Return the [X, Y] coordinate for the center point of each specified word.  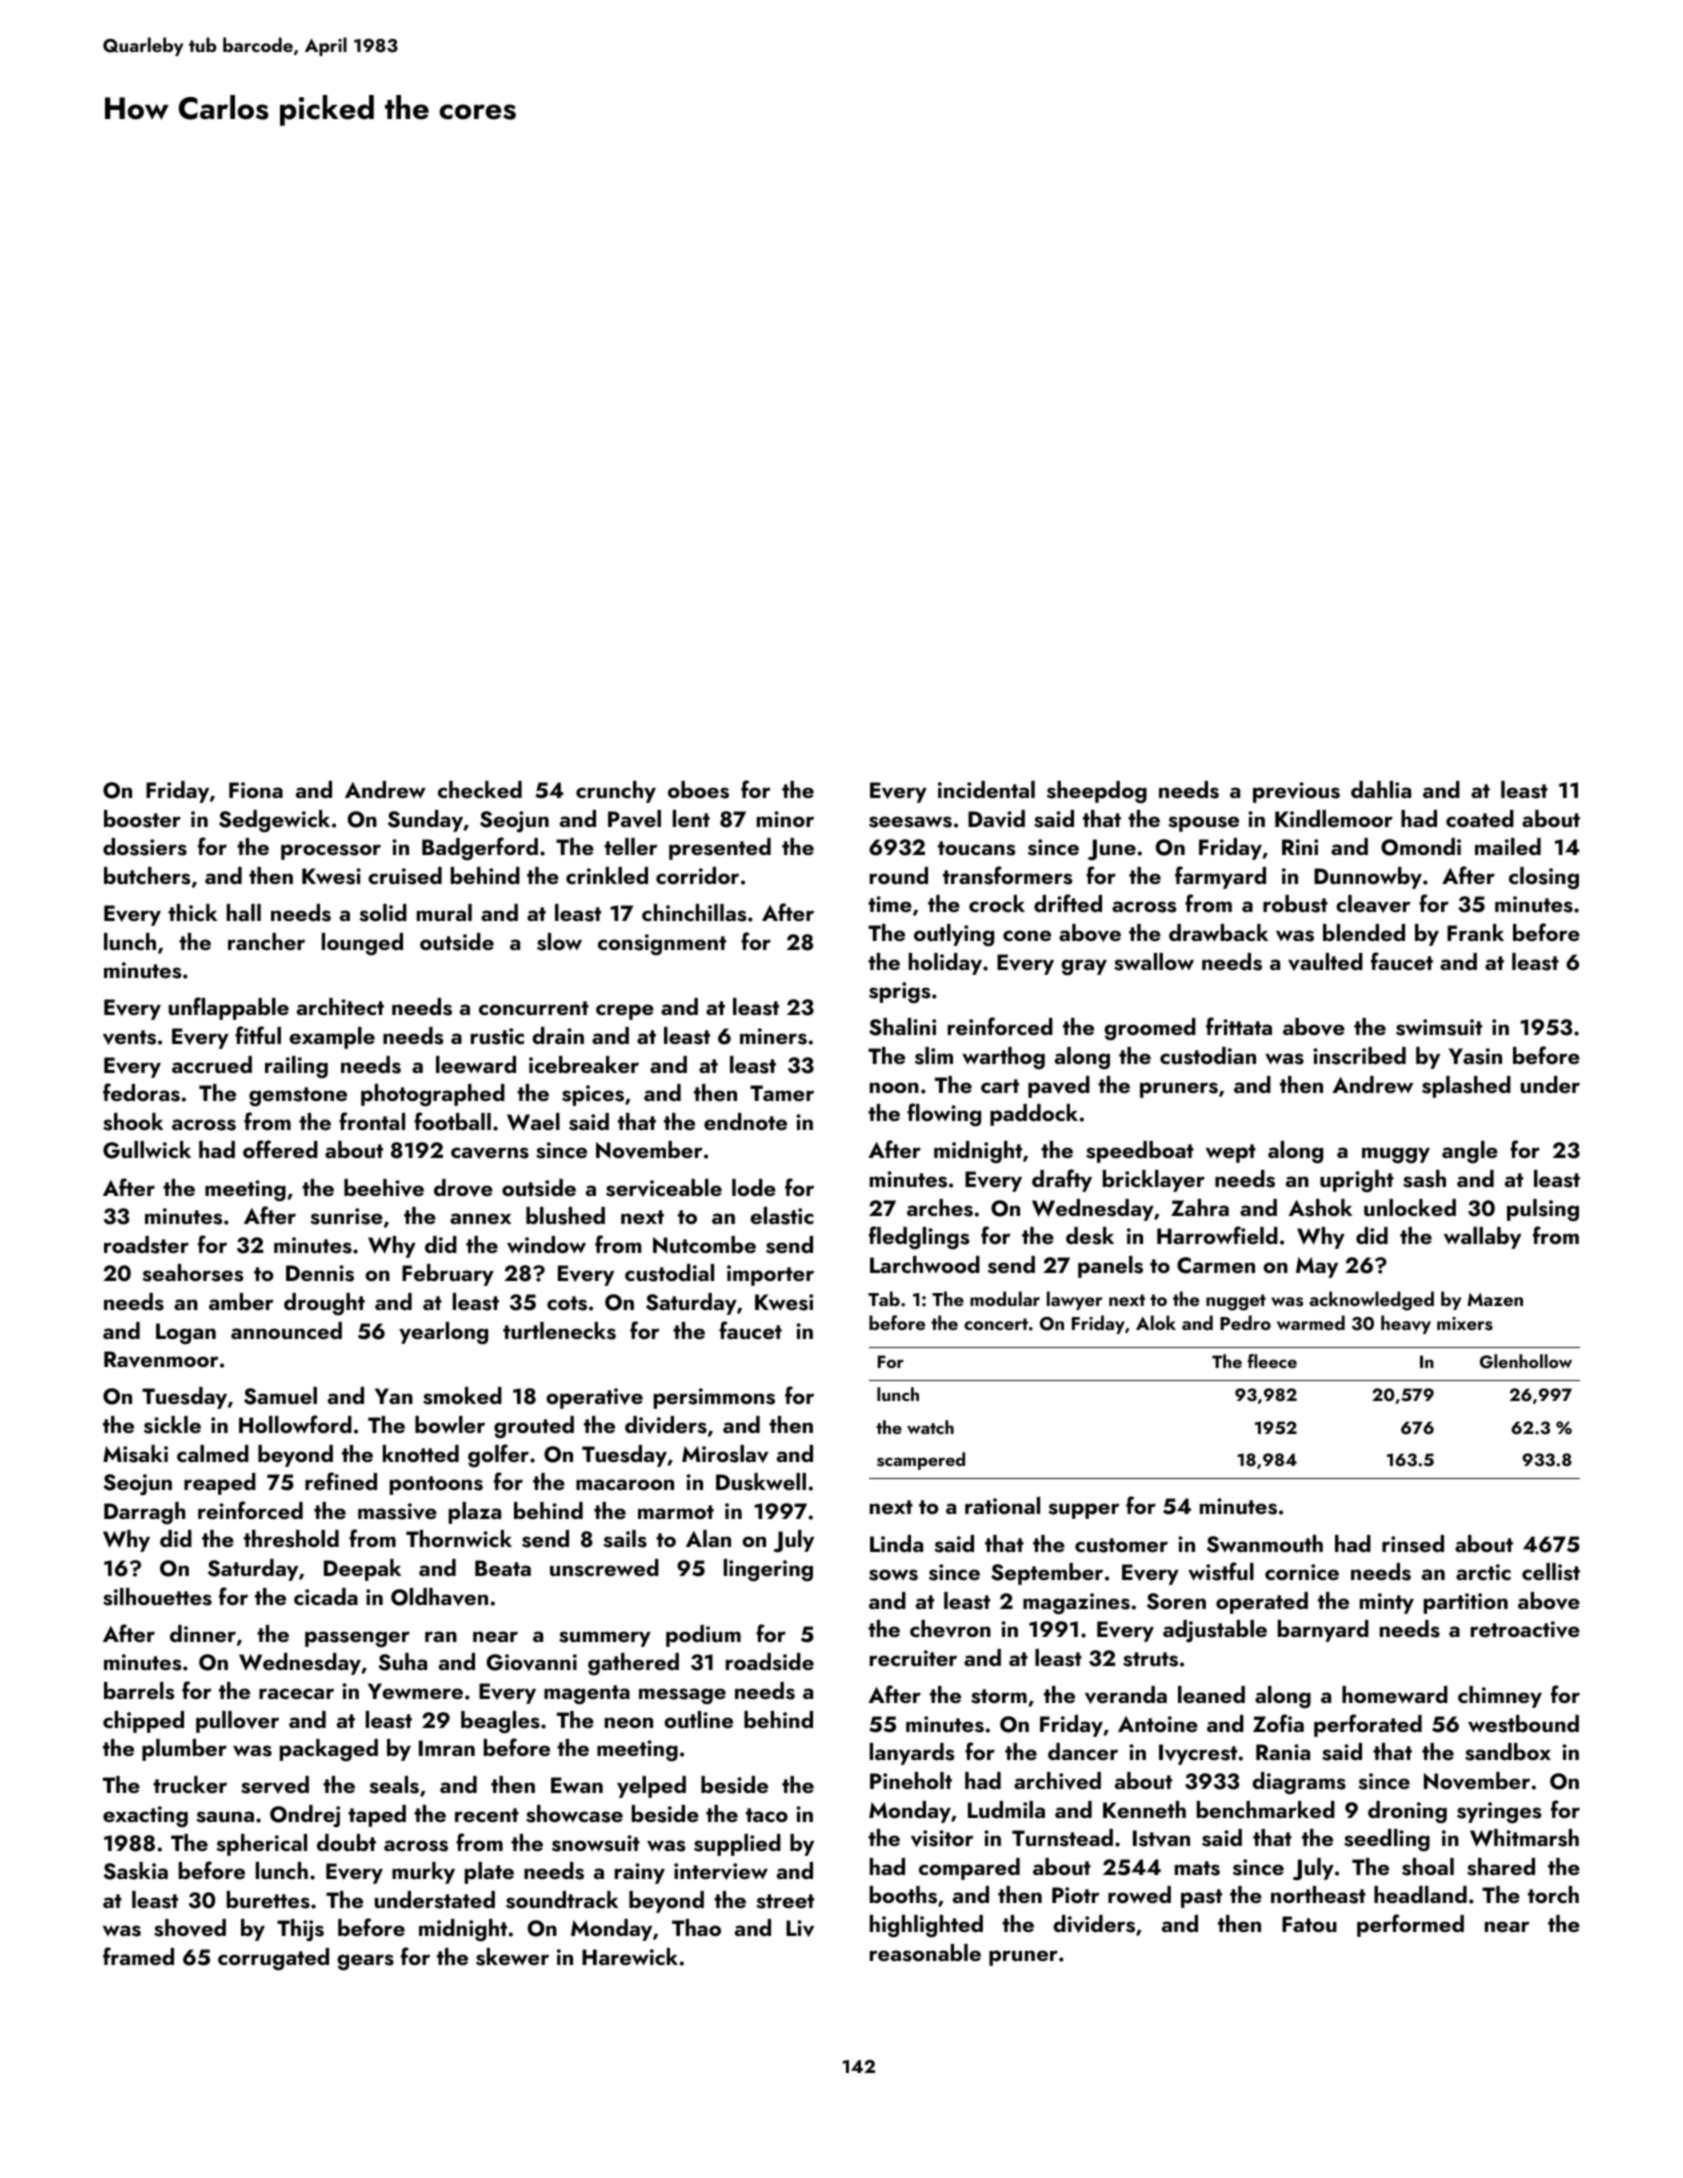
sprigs [899, 993]
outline [698, 1719]
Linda [896, 1543]
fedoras [141, 1092]
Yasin [1475, 1056]
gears [365, 1962]
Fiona [256, 790]
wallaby [1482, 1238]
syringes [1499, 1813]
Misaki [135, 1454]
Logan [186, 1334]
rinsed [1413, 1544]
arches [940, 1208]
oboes [698, 790]
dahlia [1381, 789]
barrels [139, 1691]
